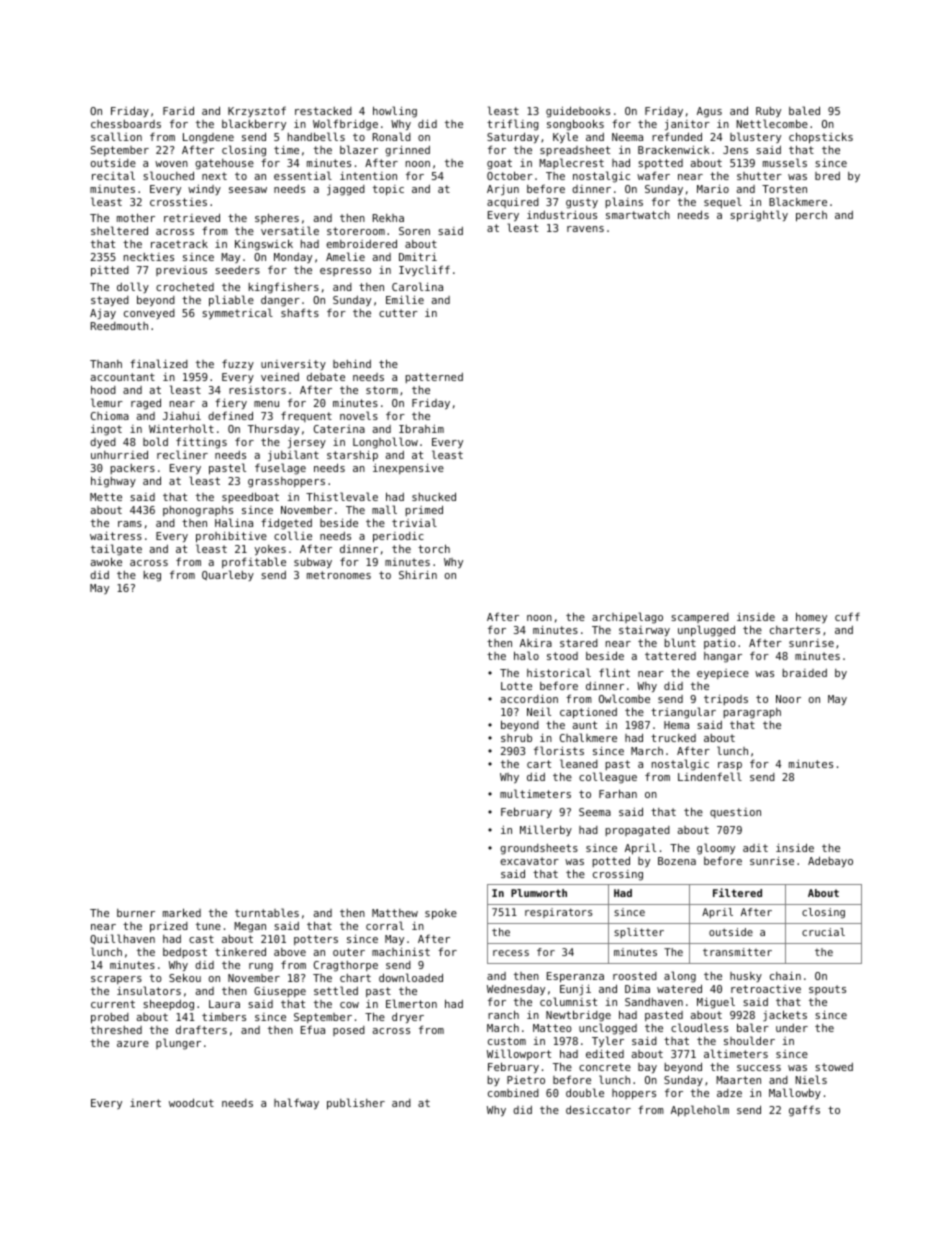 Image resolution: width=952 pixels, height=1233 pixels. What do you see at coordinates (356, 1104) in the screenshot?
I see `publisher` at bounding box center [356, 1104].
